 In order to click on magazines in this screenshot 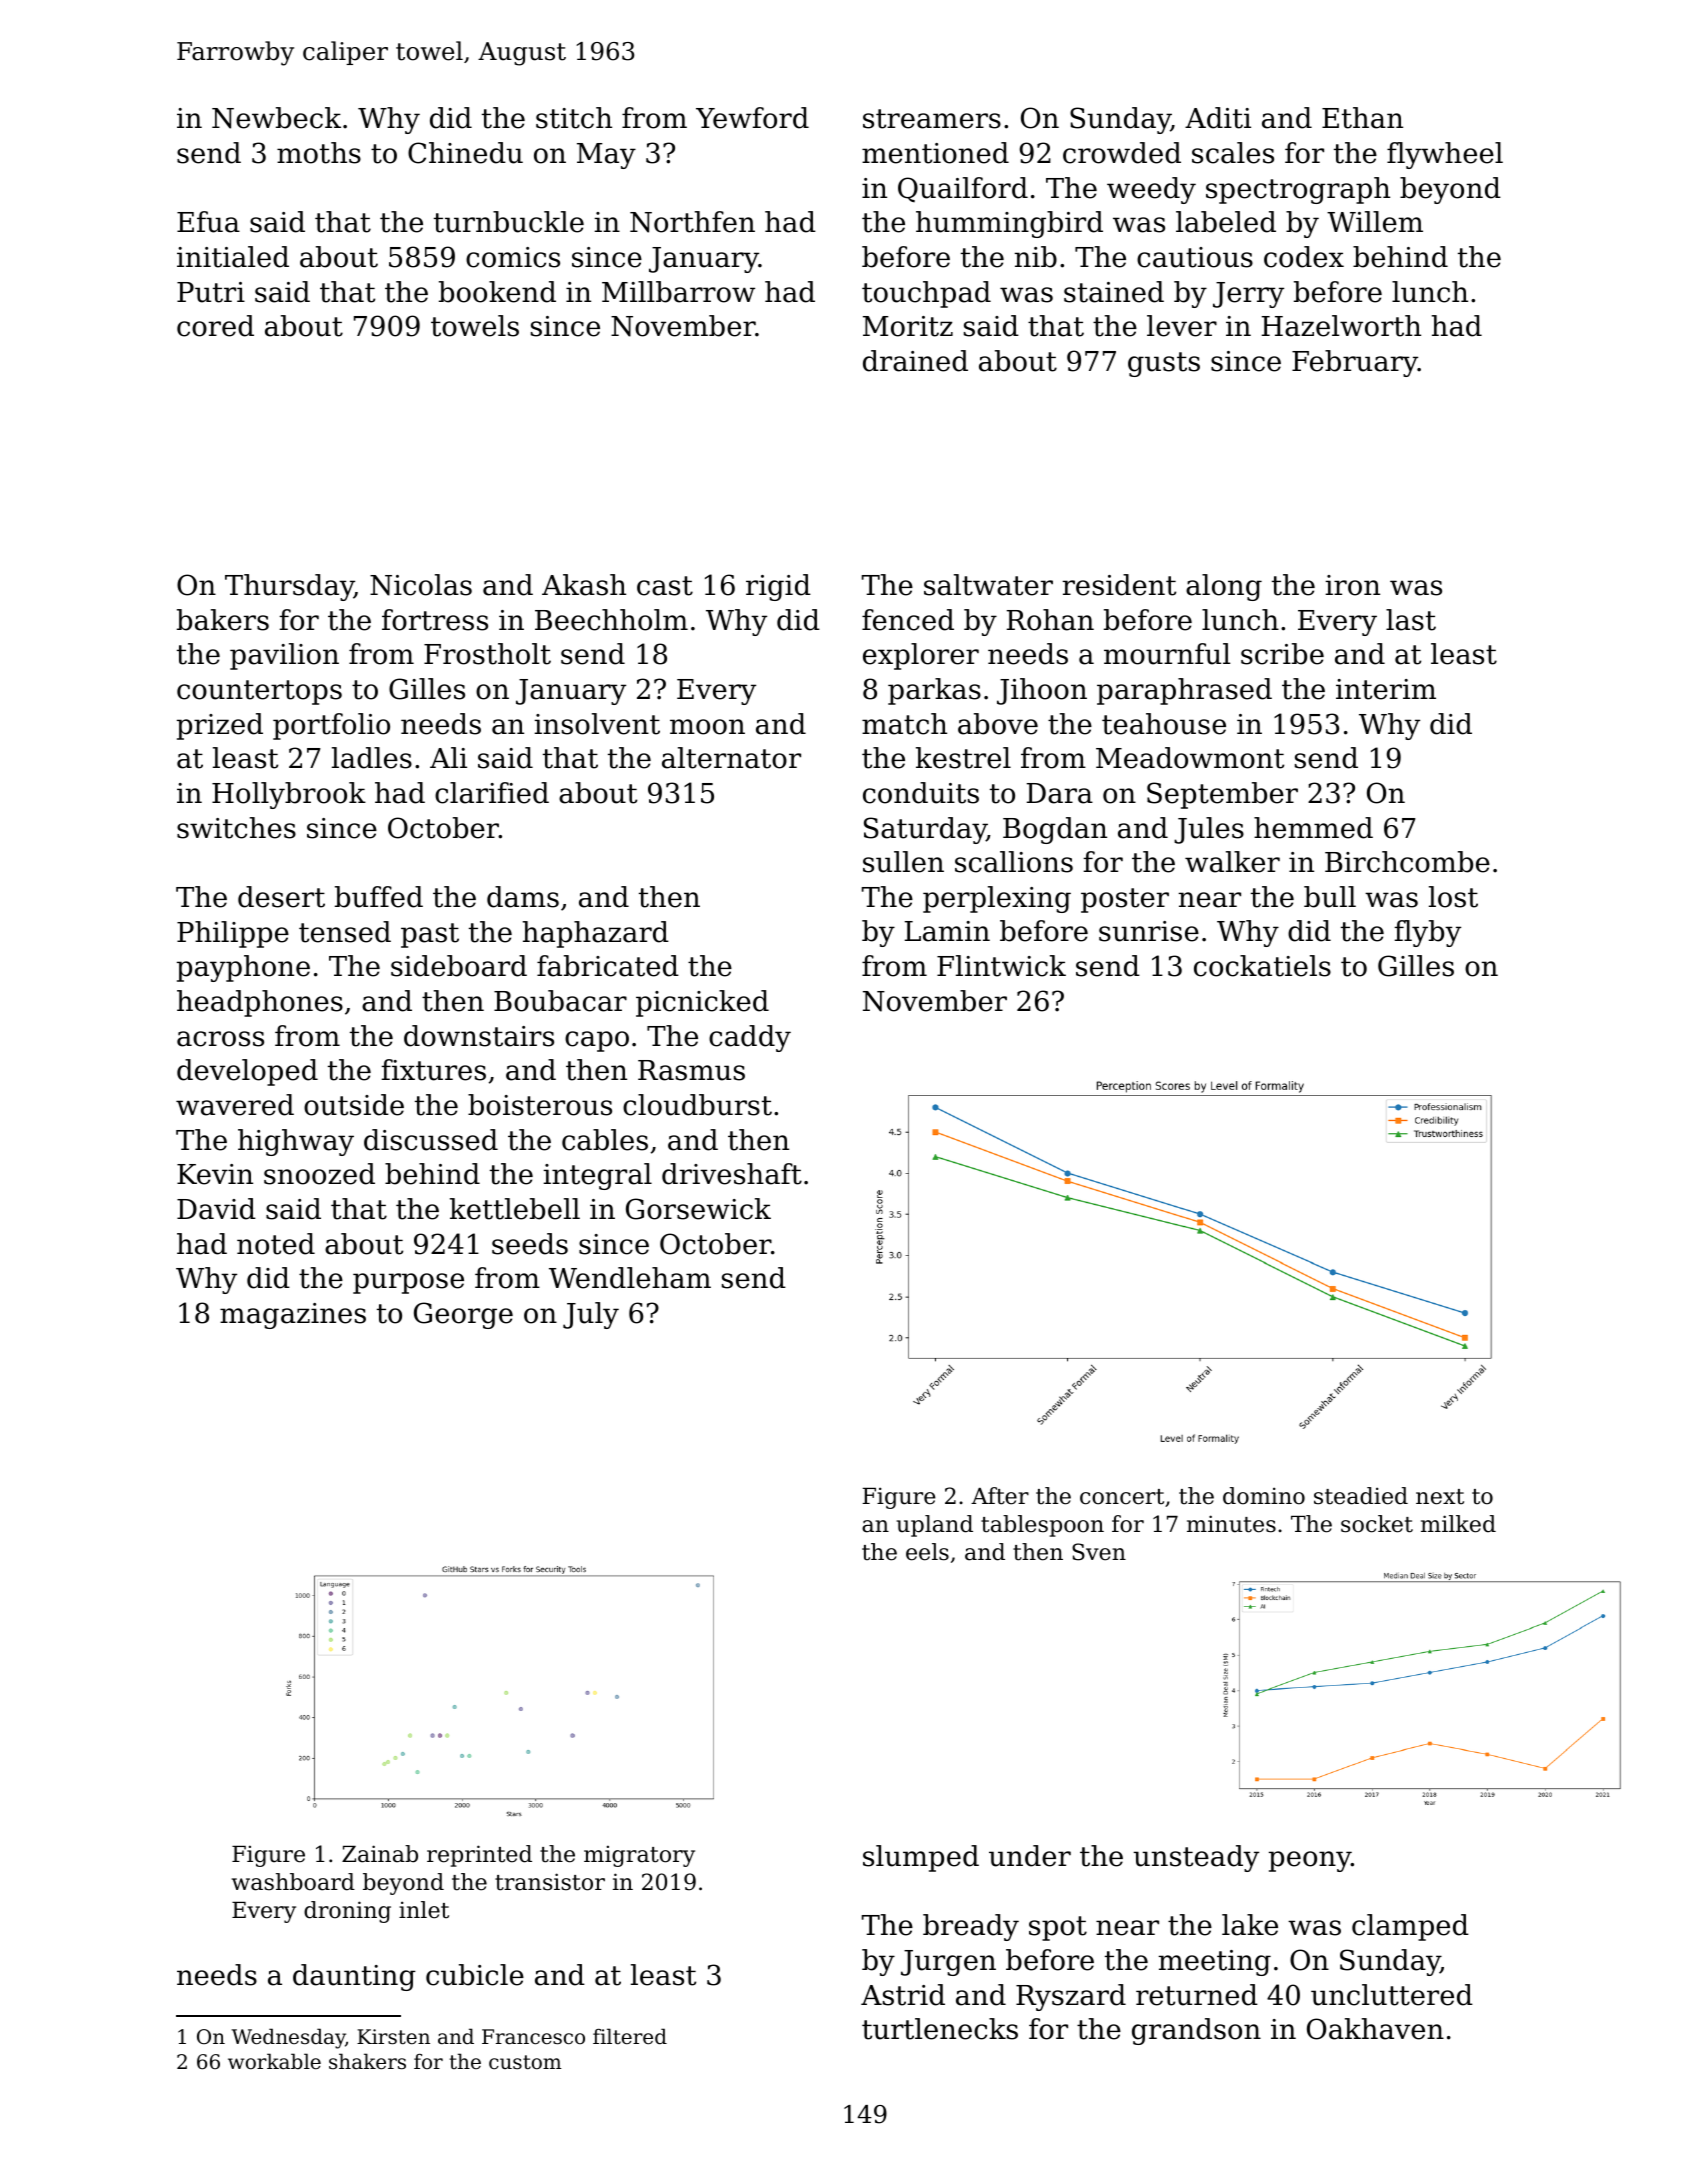, I will do `click(293, 1316)`.
